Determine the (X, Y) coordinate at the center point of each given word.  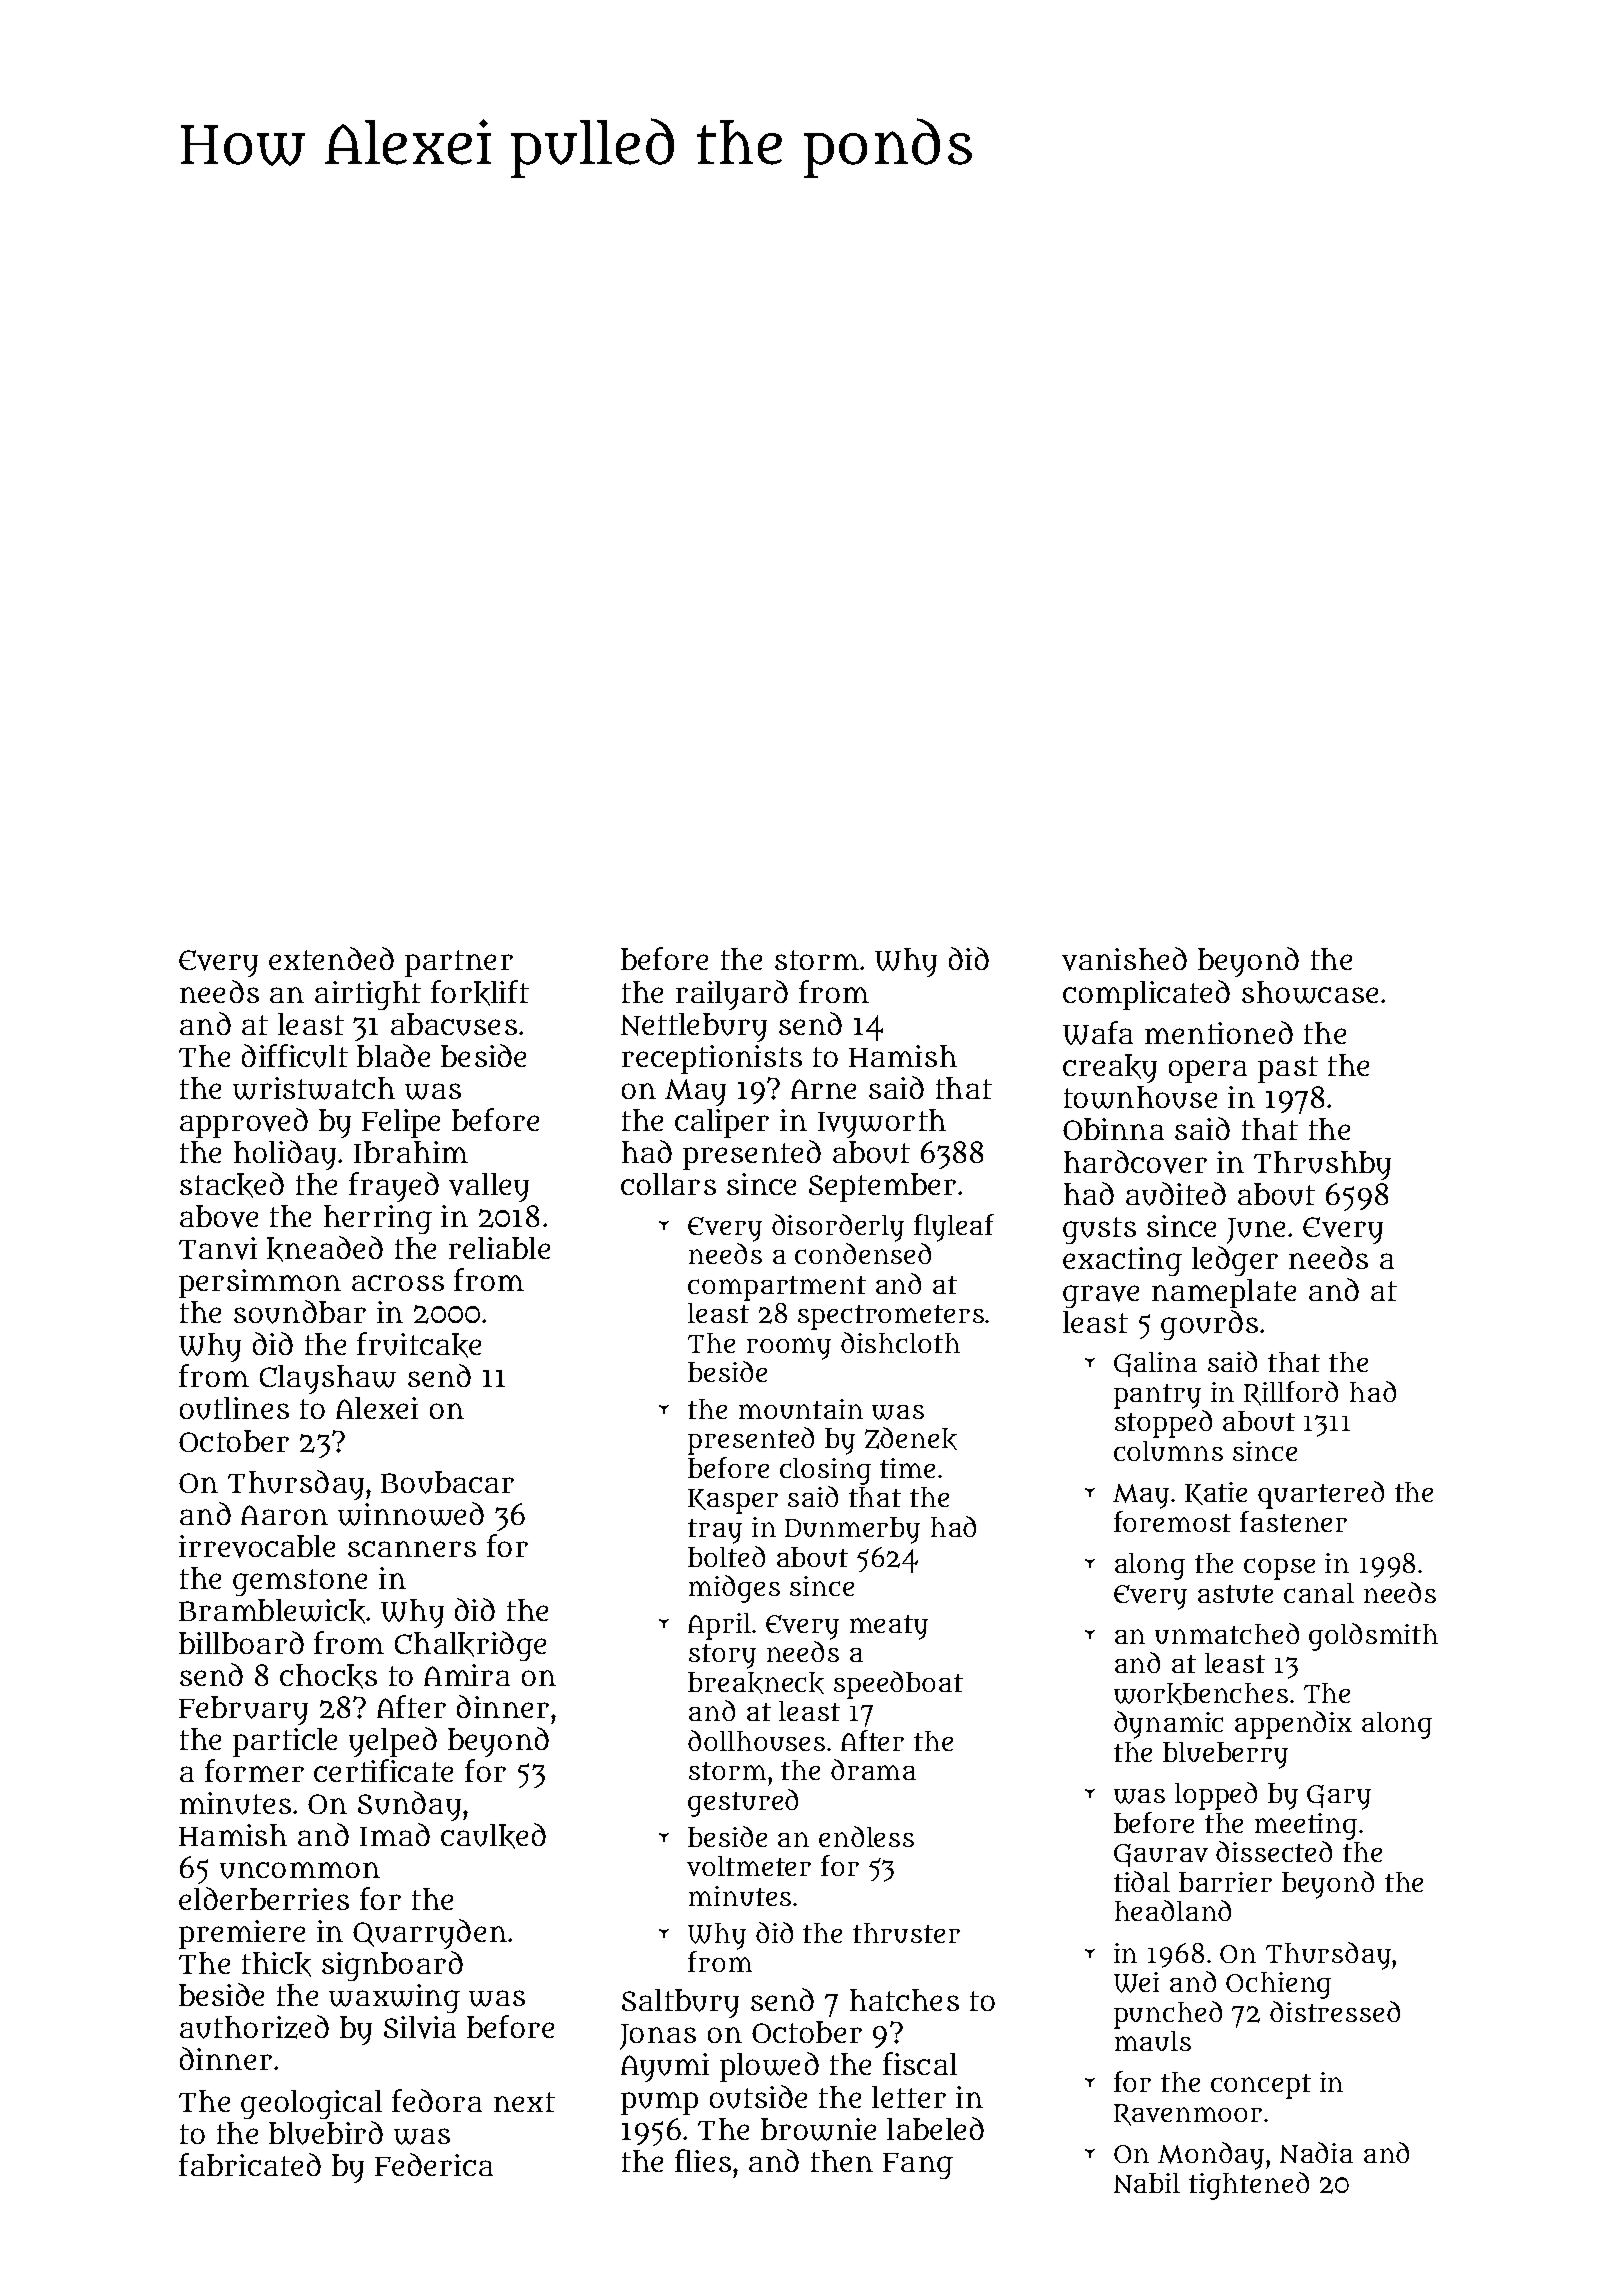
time (907, 1468)
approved (244, 1123)
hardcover (1135, 1162)
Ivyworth (882, 1123)
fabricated (250, 2164)
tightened (1249, 2186)
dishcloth (900, 1342)
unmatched (1227, 1633)
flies (703, 2160)
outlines (234, 1408)
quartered (1321, 1495)
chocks (328, 1676)
